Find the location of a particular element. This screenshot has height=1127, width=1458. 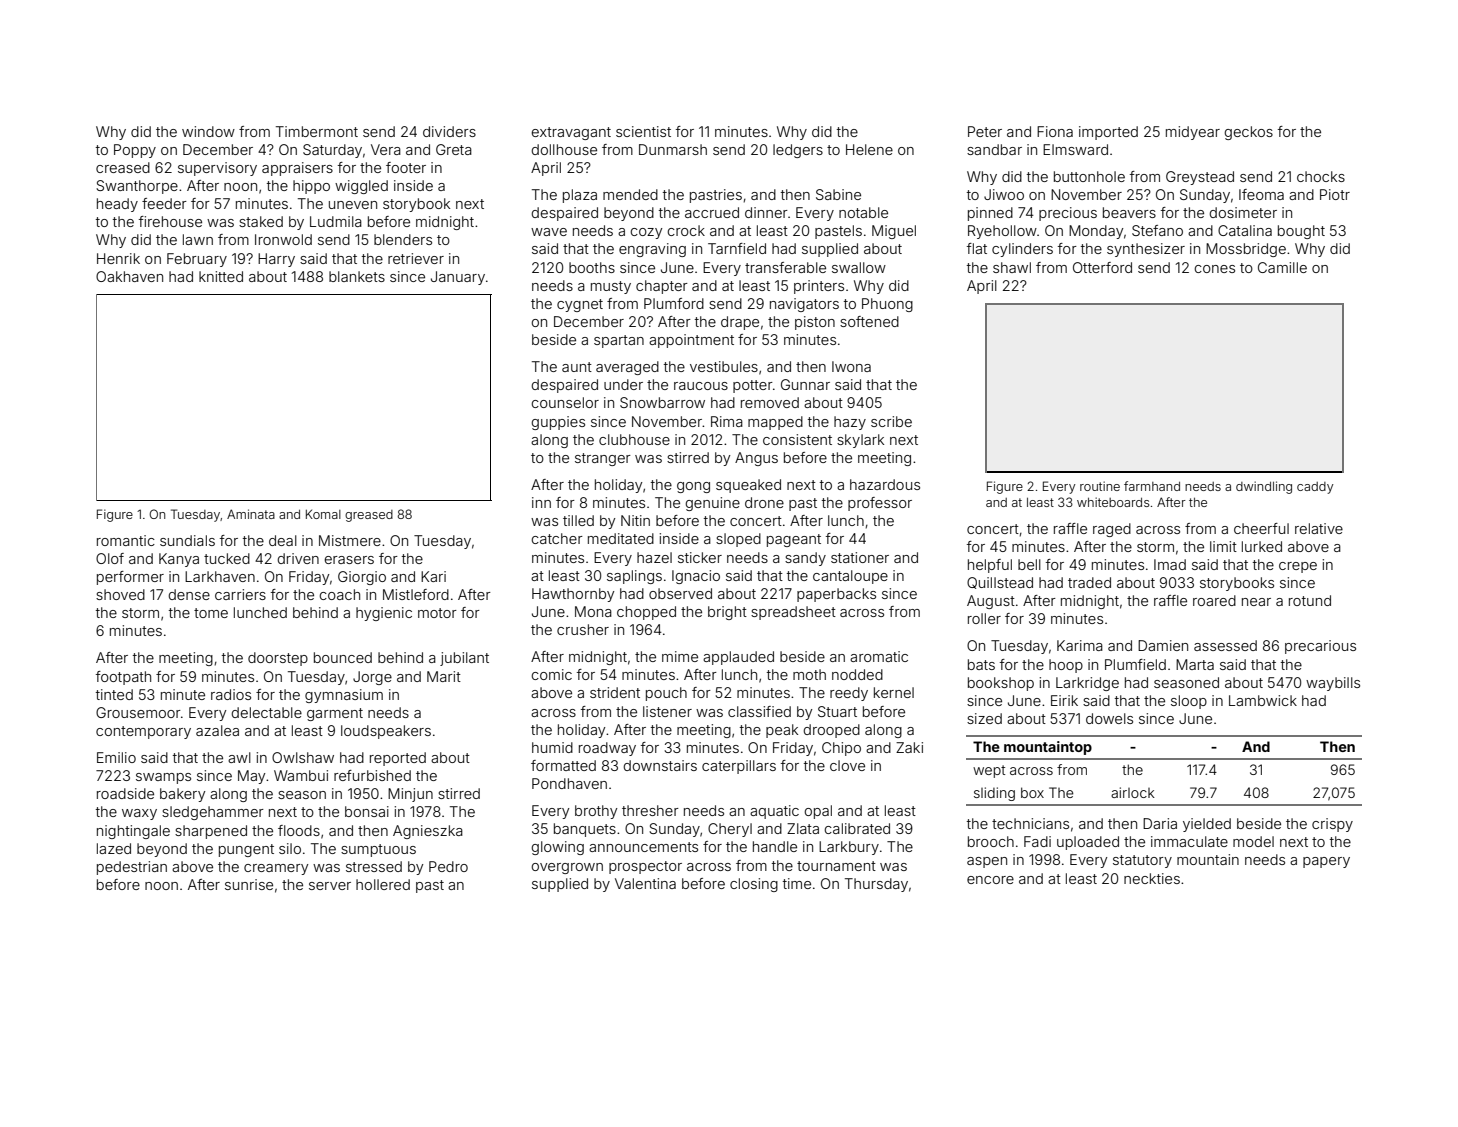

hollered is located at coordinates (383, 884).
